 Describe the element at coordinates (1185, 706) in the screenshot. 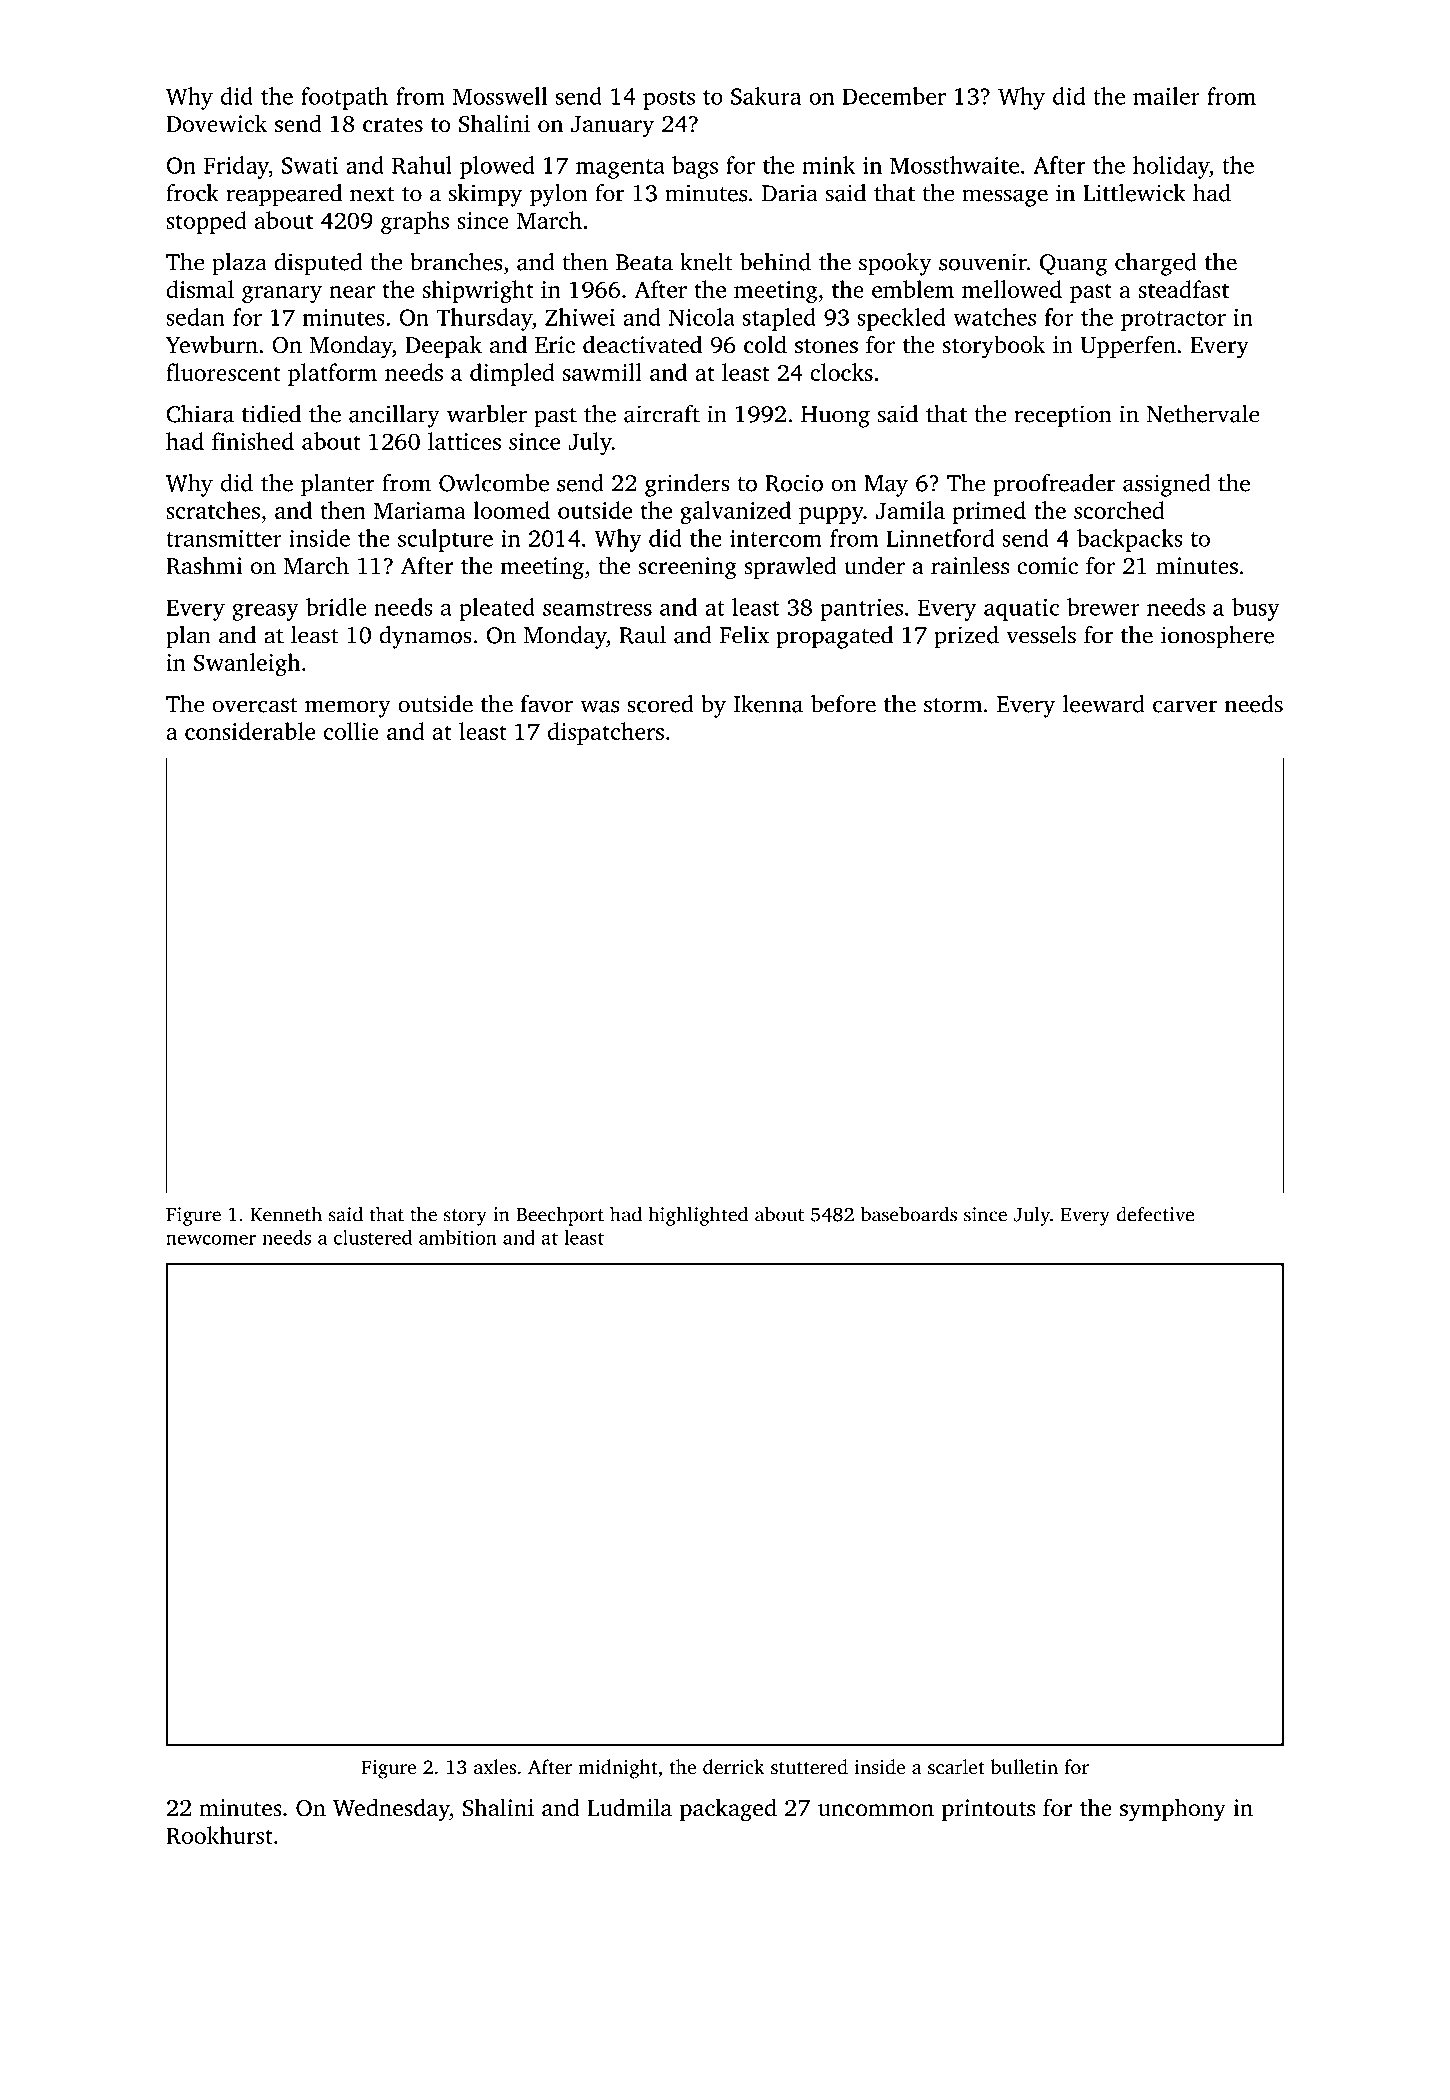

I see `carver` at that location.
